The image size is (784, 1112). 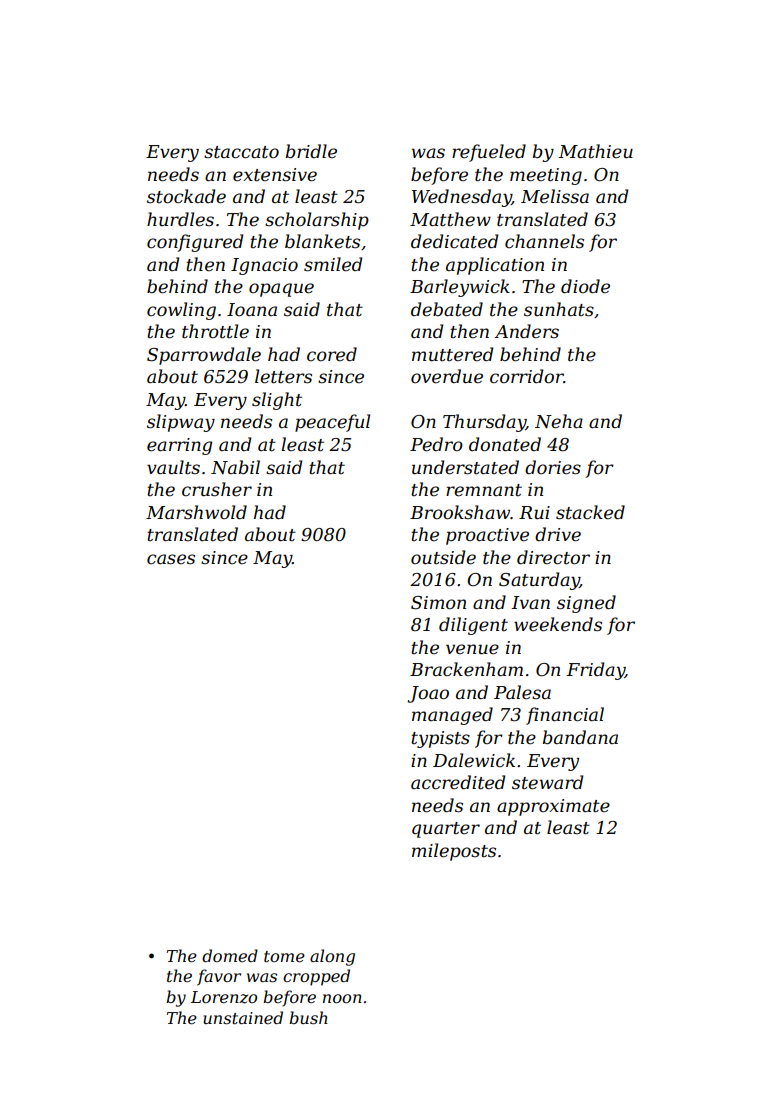 I want to click on unstained, so click(x=243, y=1017).
